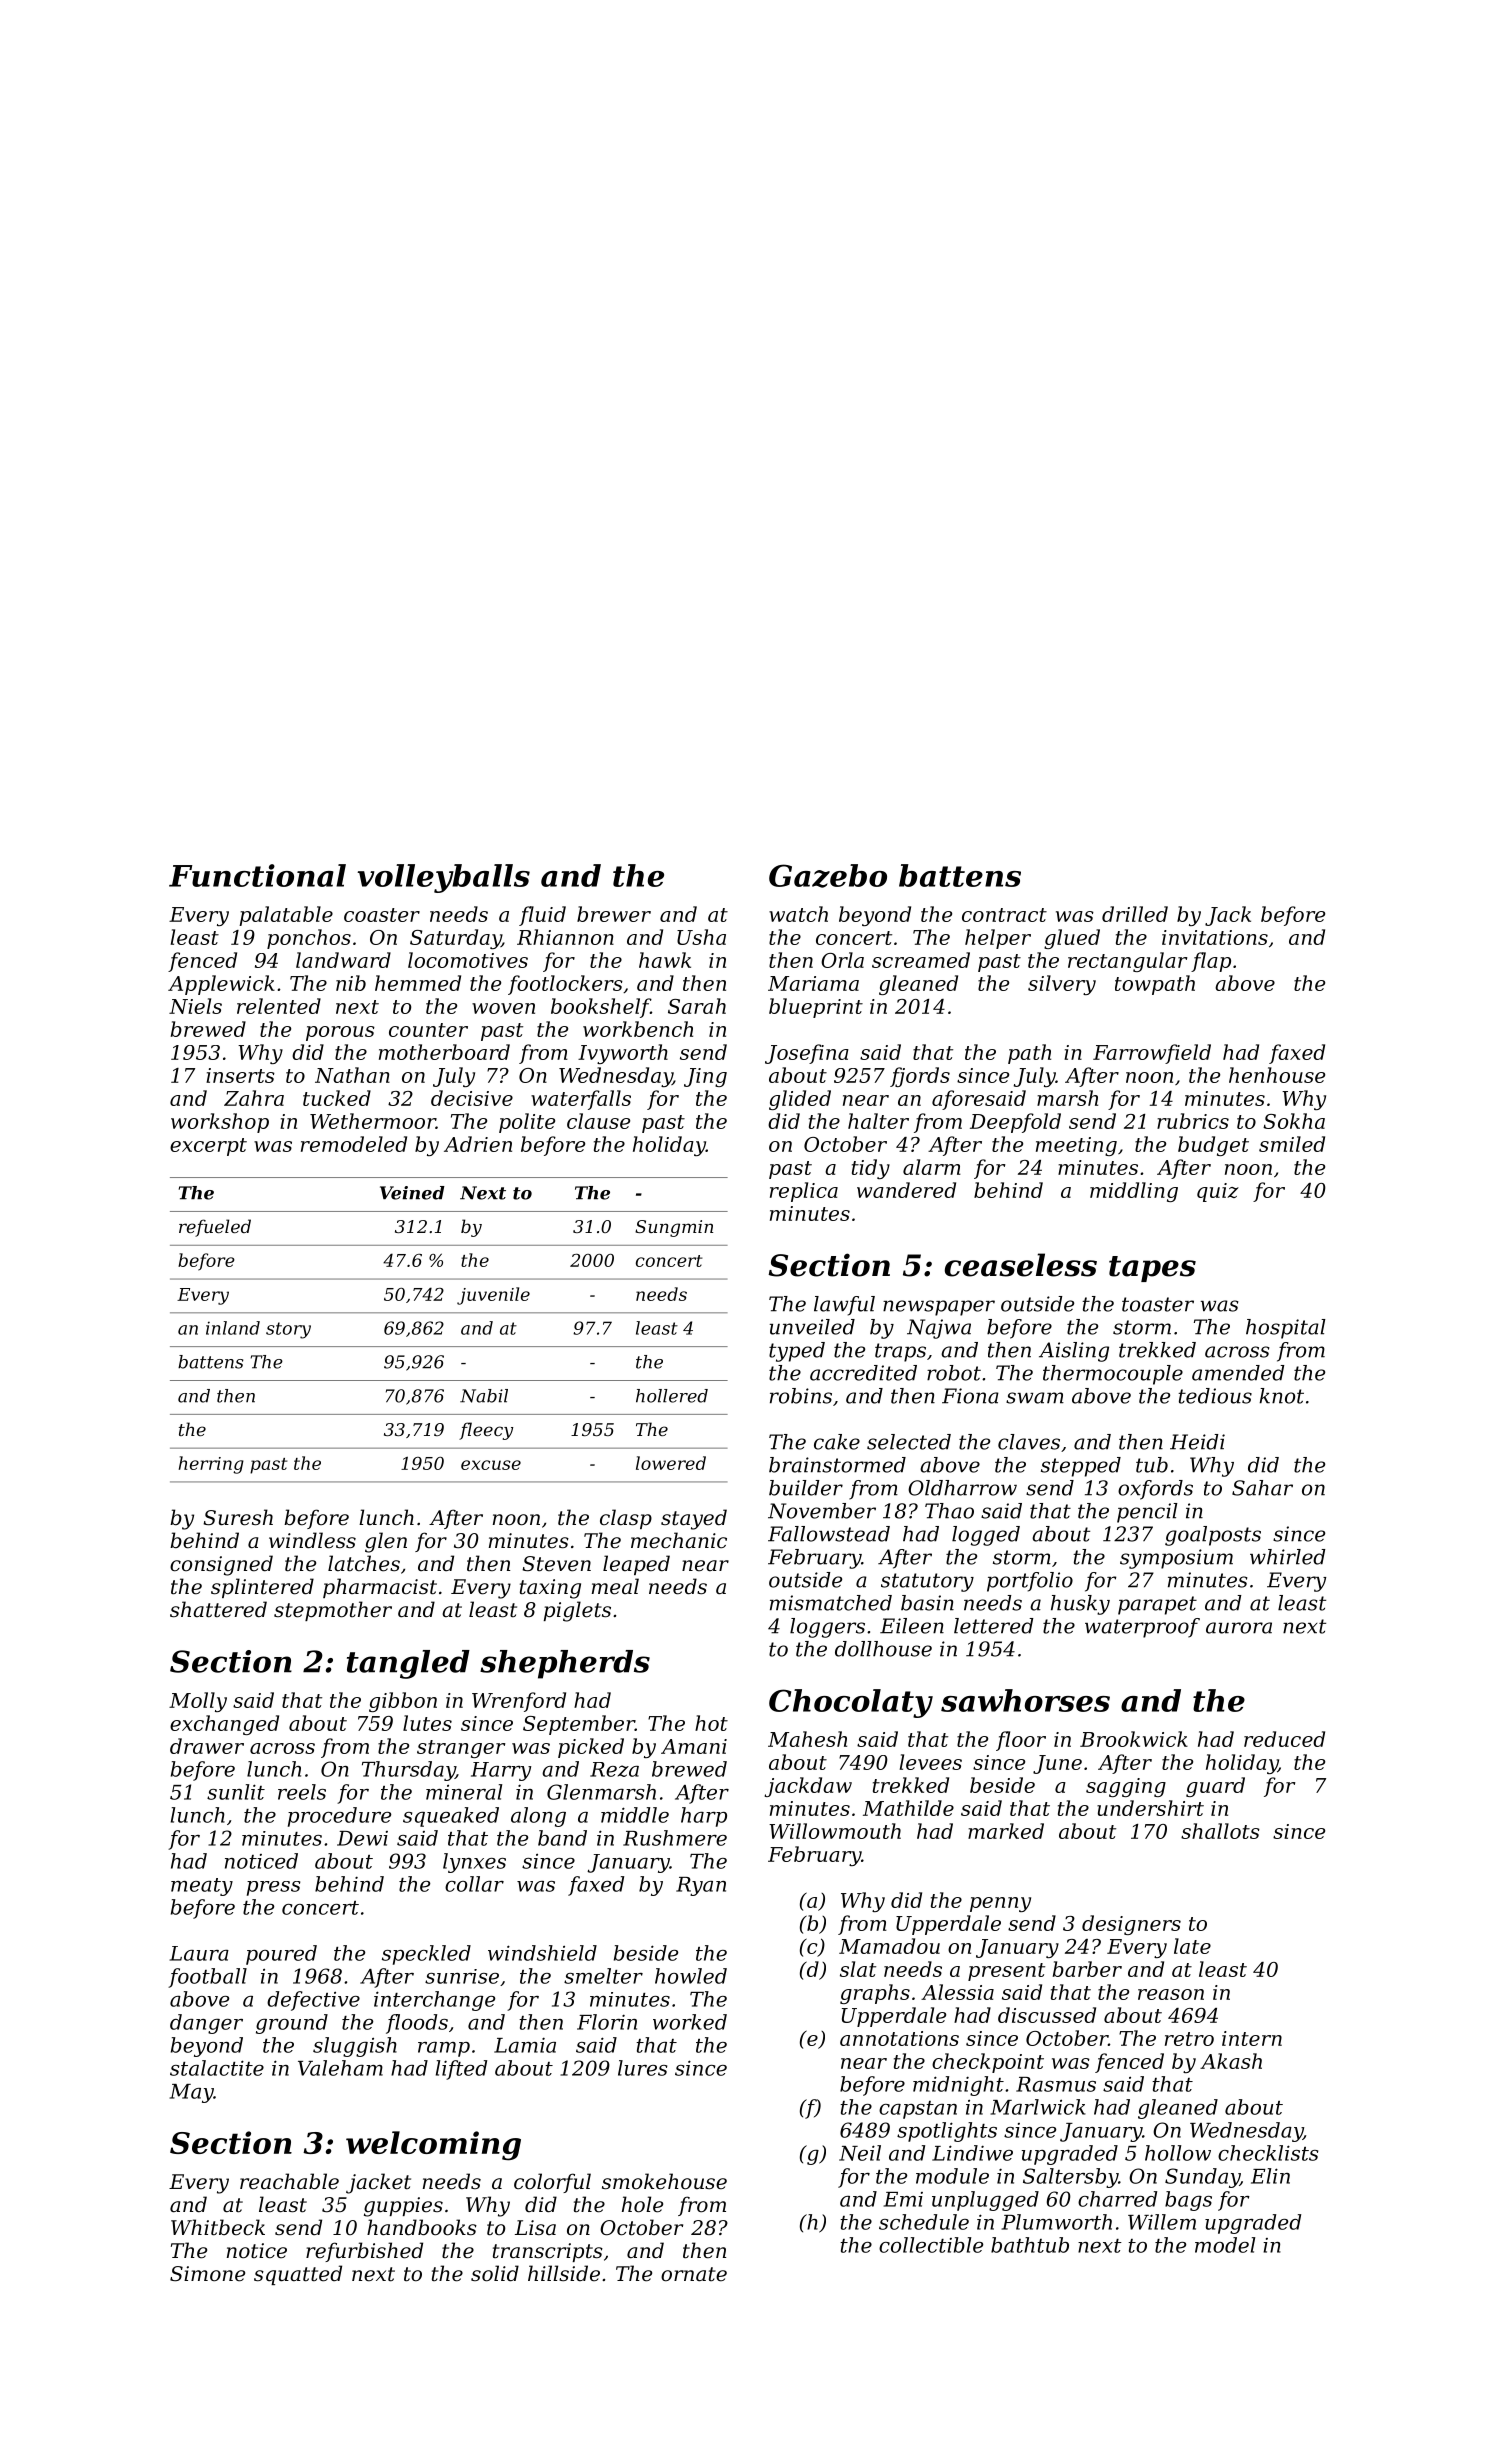 The height and width of the screenshot is (2464, 1496). I want to click on Elin, so click(1270, 2176).
